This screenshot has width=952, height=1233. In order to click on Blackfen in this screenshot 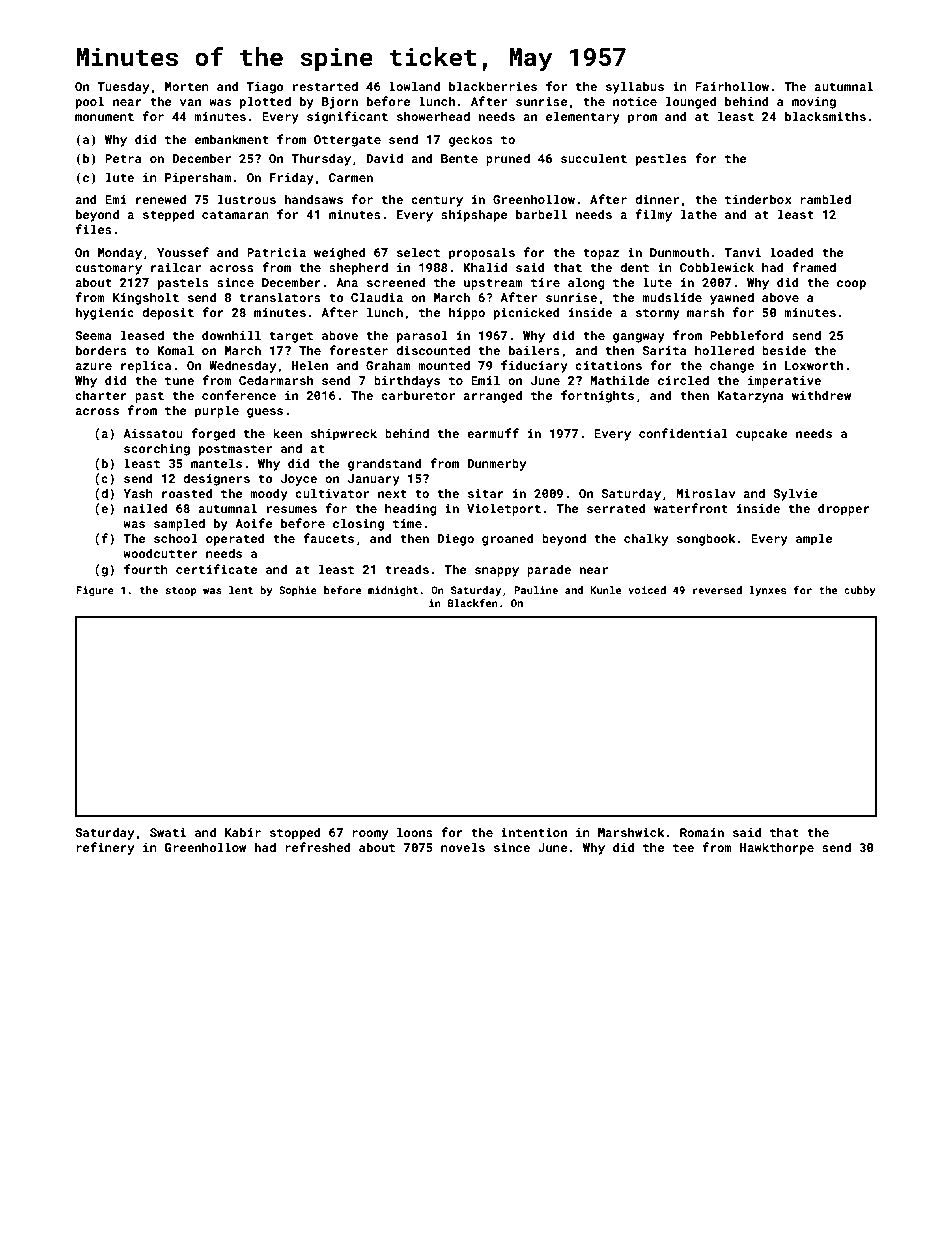, I will do `click(473, 603)`.
